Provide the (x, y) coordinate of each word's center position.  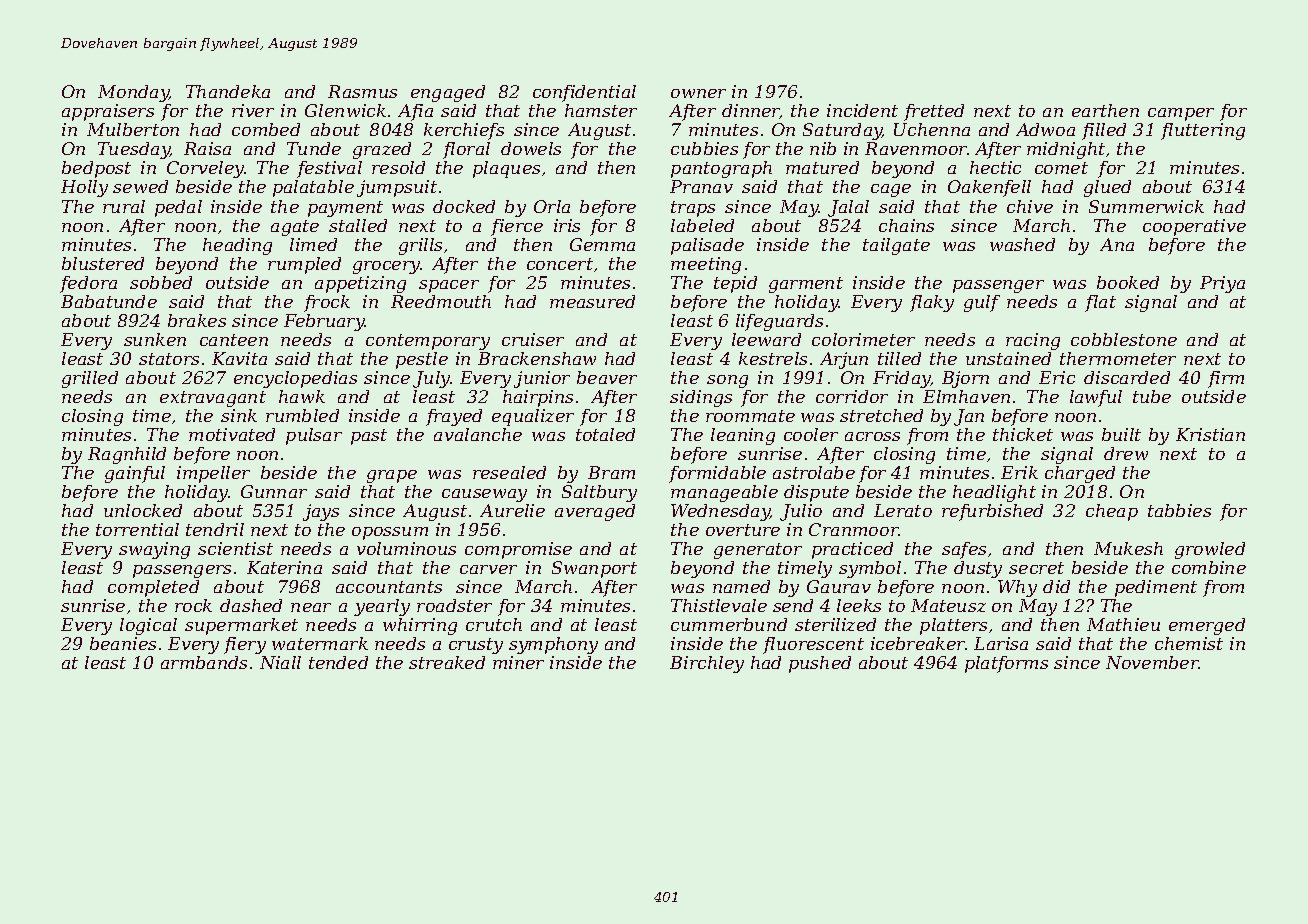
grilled (90, 379)
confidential (584, 93)
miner (518, 662)
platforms (1006, 664)
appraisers (108, 112)
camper (1181, 114)
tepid (735, 284)
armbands (204, 662)
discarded (1127, 377)
